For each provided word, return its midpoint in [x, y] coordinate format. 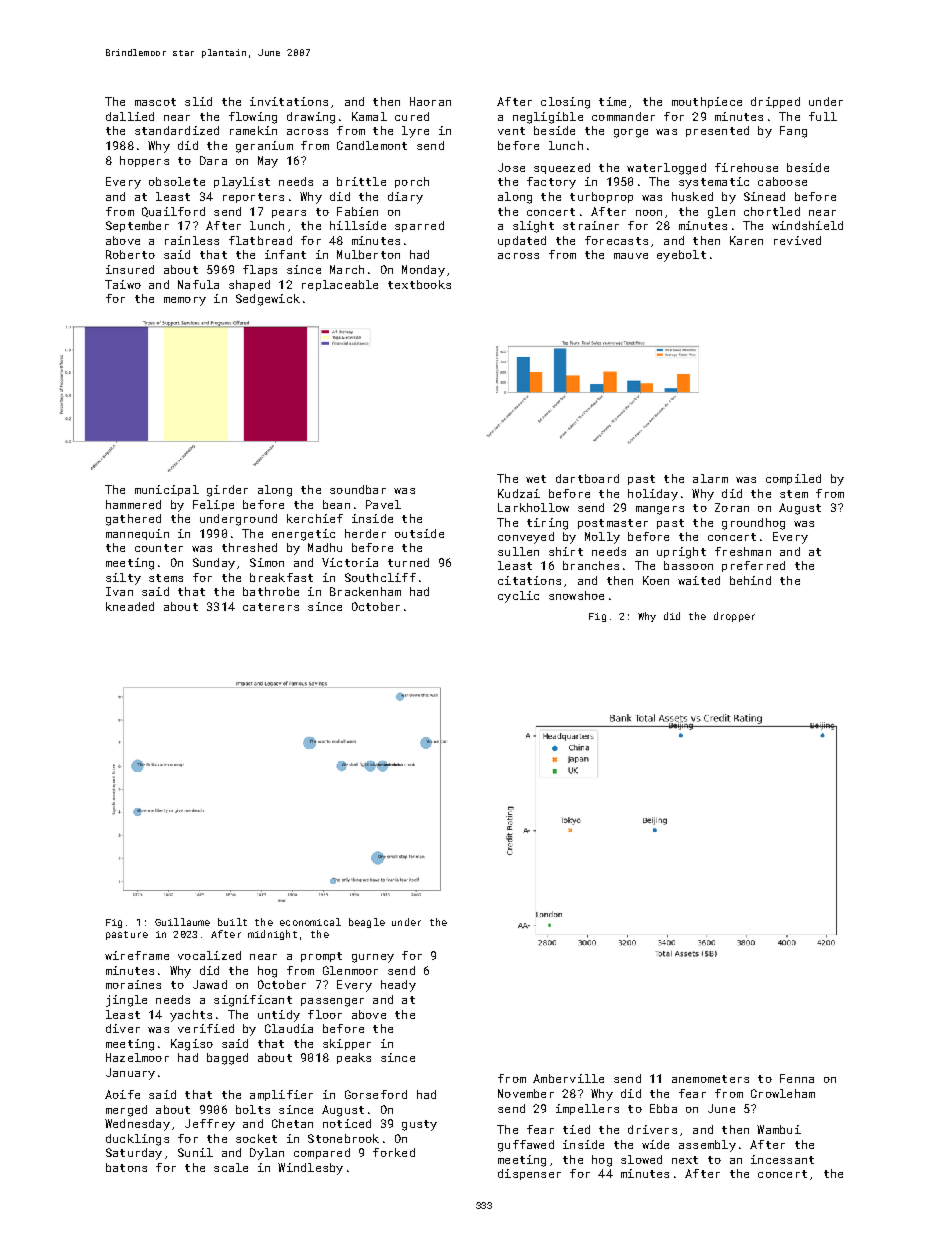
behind [750, 580]
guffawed [526, 1146]
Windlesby [310, 1169]
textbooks [419, 284]
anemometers [710, 1079]
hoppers [144, 161]
